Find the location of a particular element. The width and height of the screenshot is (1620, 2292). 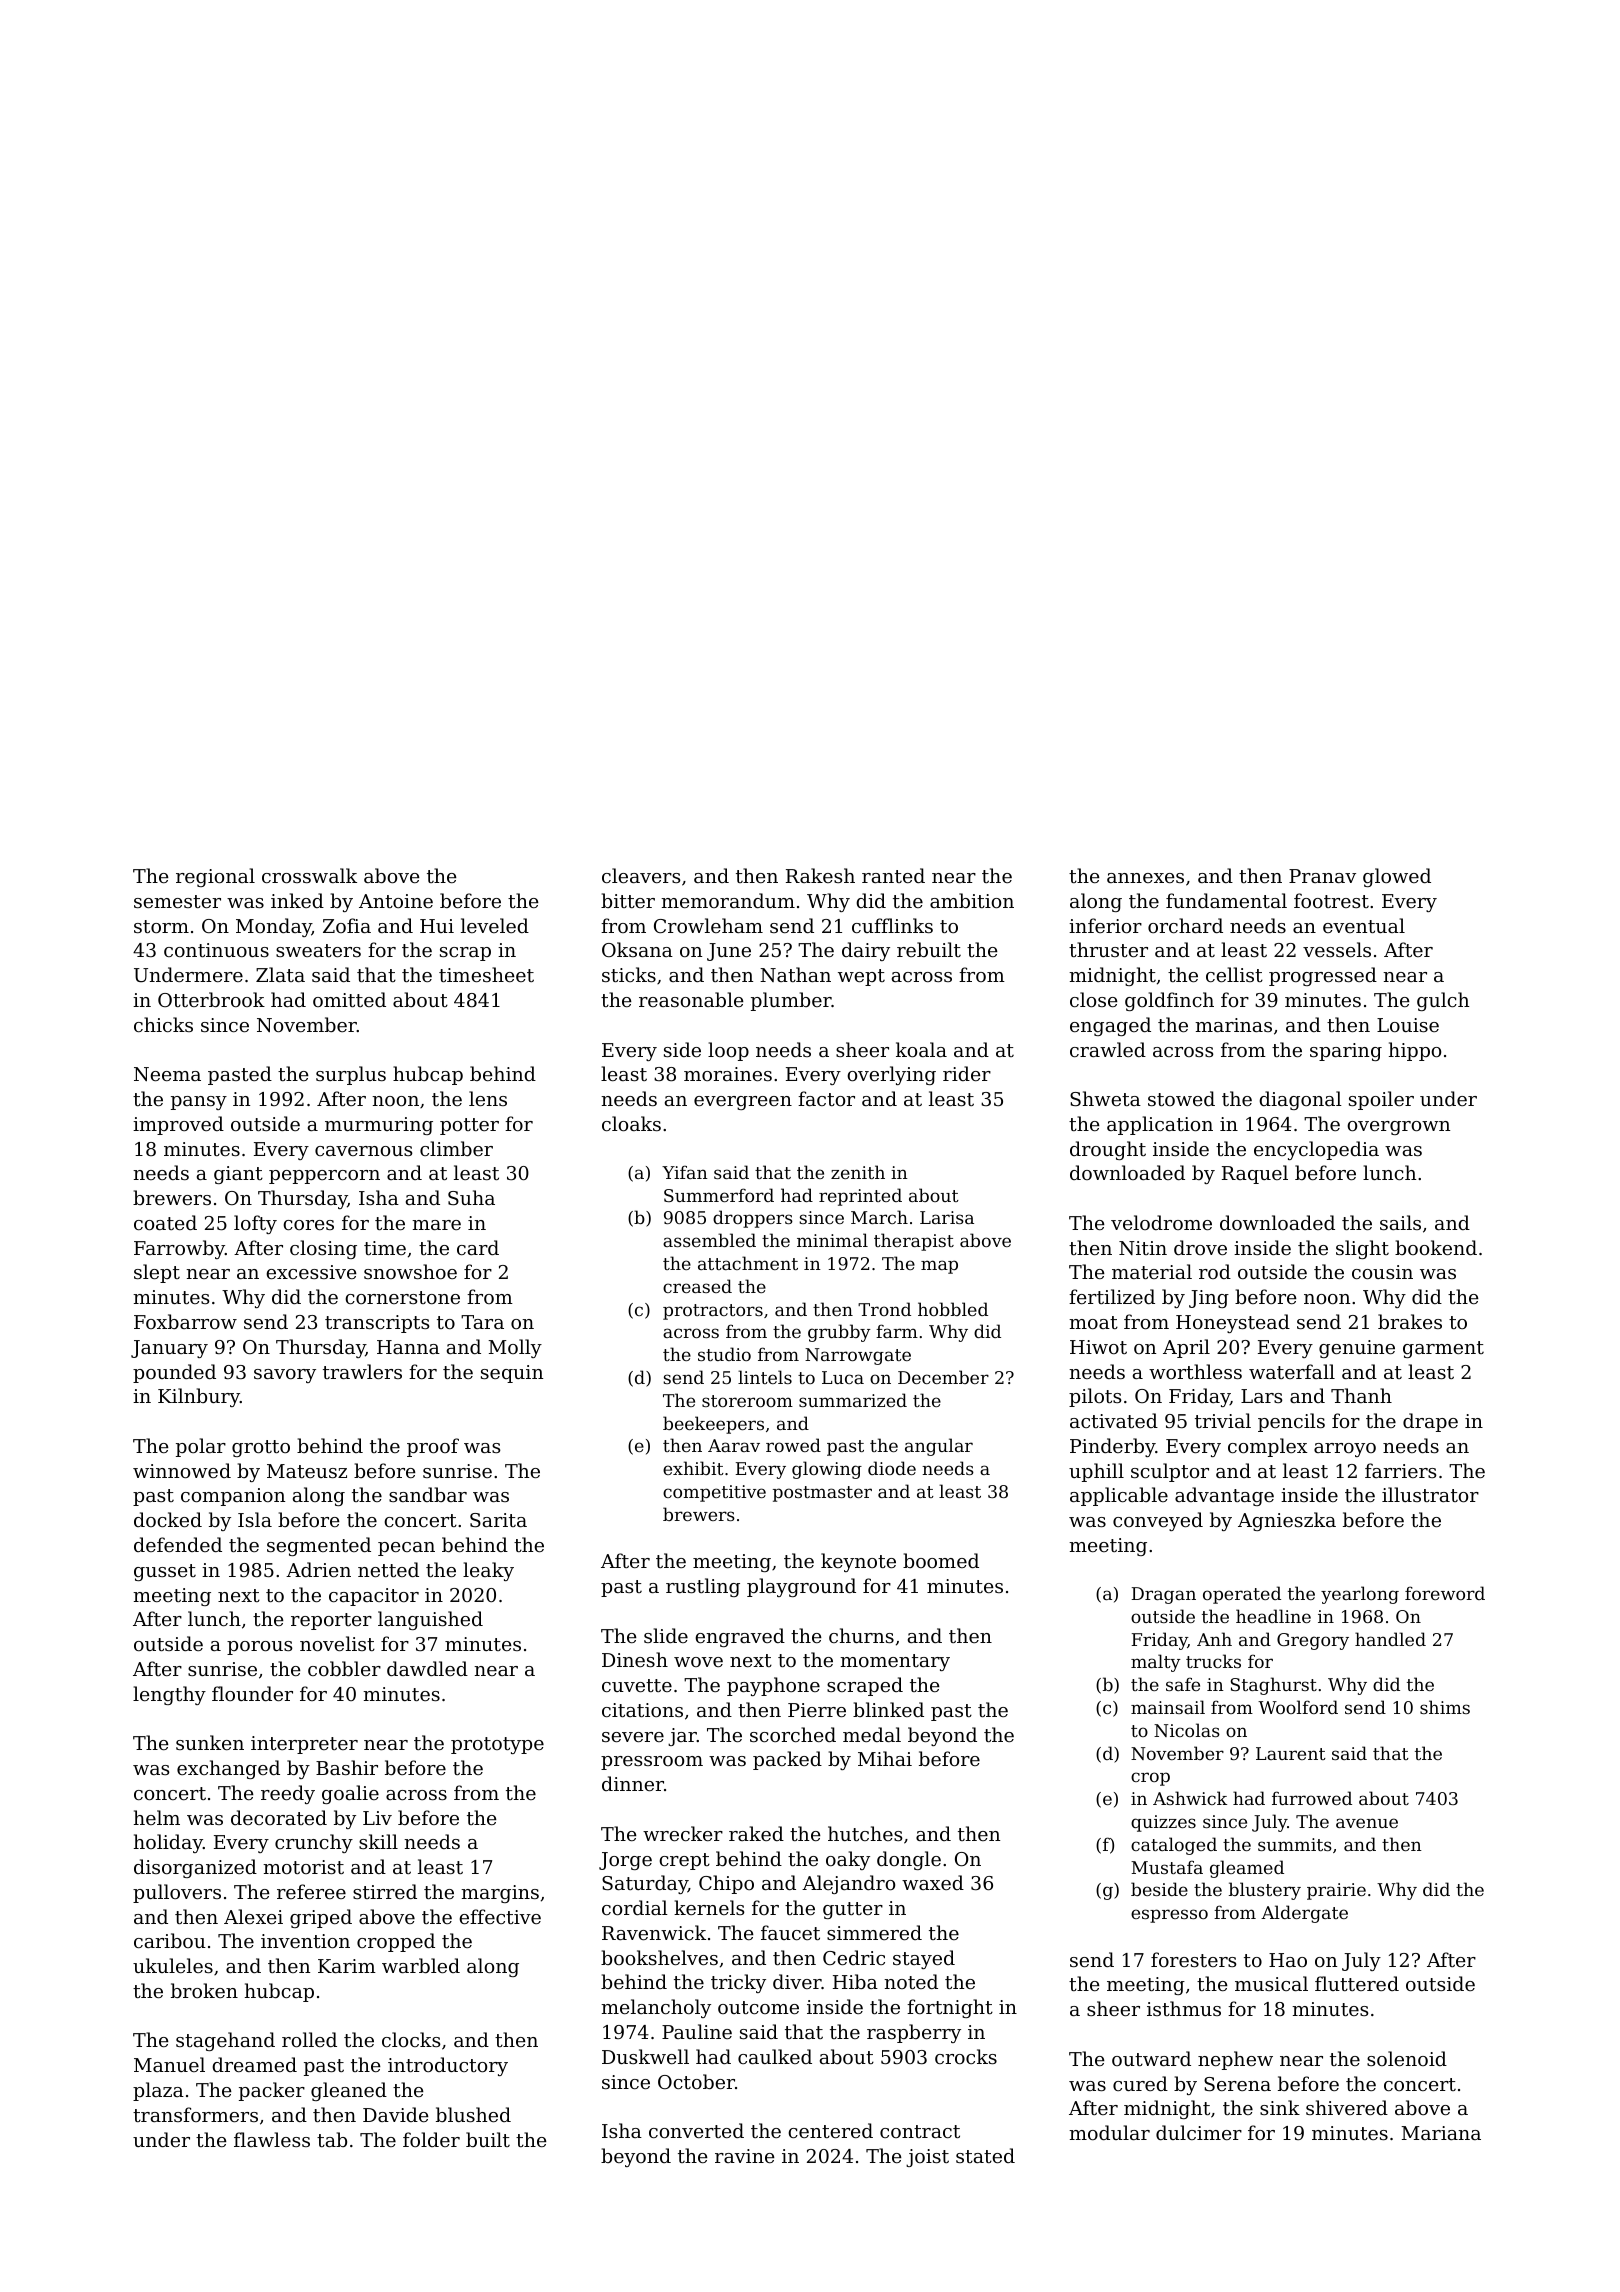

malty is located at coordinates (1156, 1663).
